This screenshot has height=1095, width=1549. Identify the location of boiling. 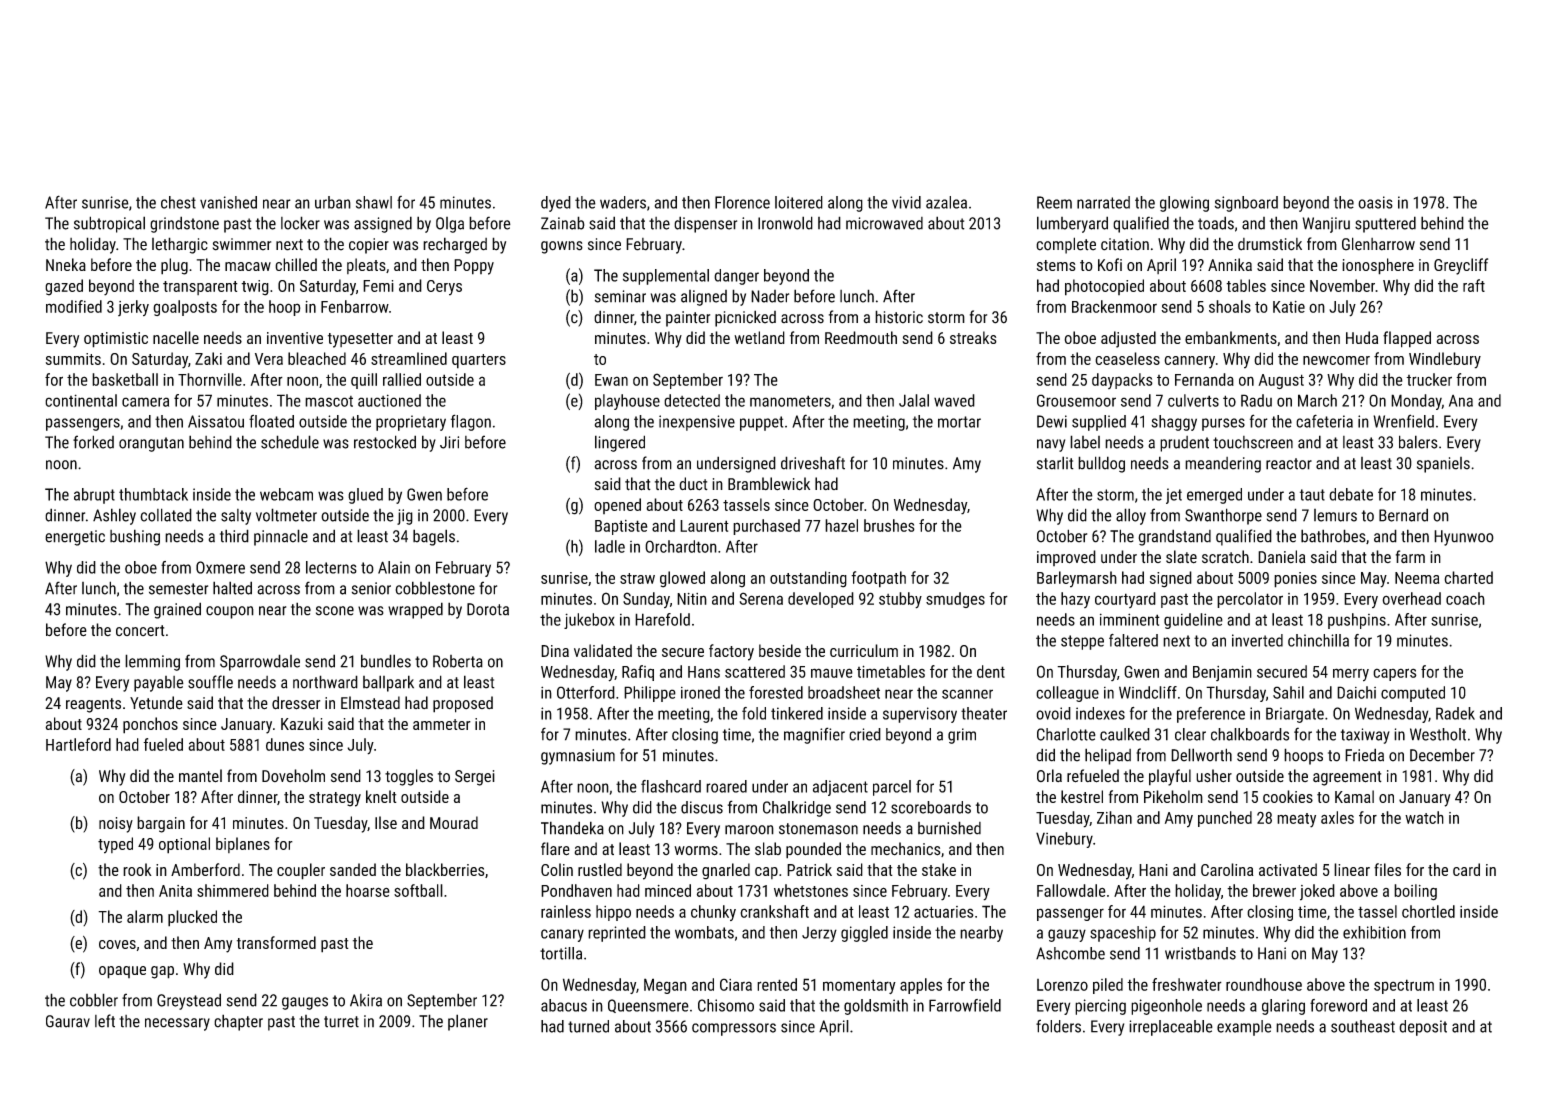
(1415, 892).
